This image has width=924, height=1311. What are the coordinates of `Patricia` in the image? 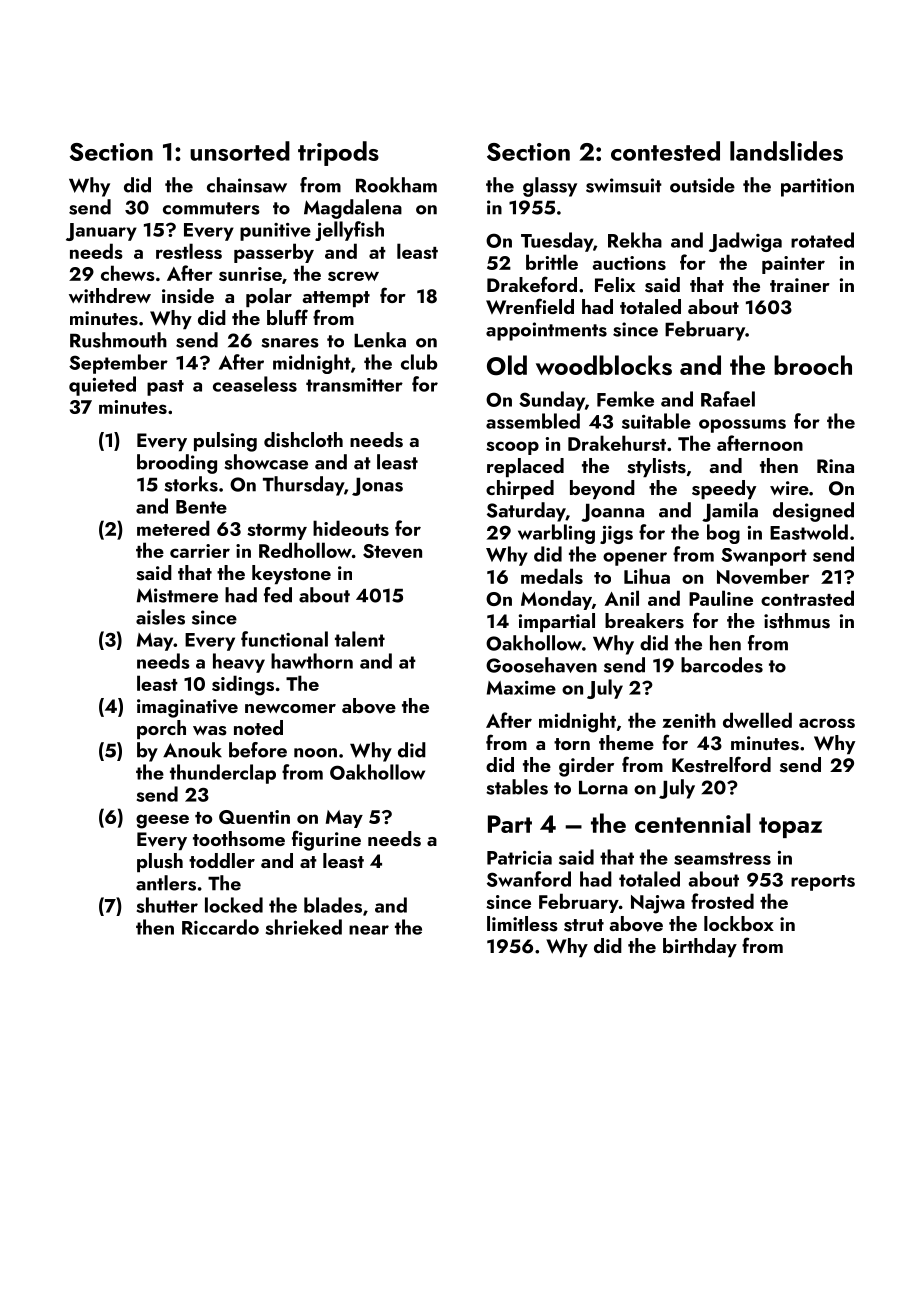 It's located at (519, 858).
